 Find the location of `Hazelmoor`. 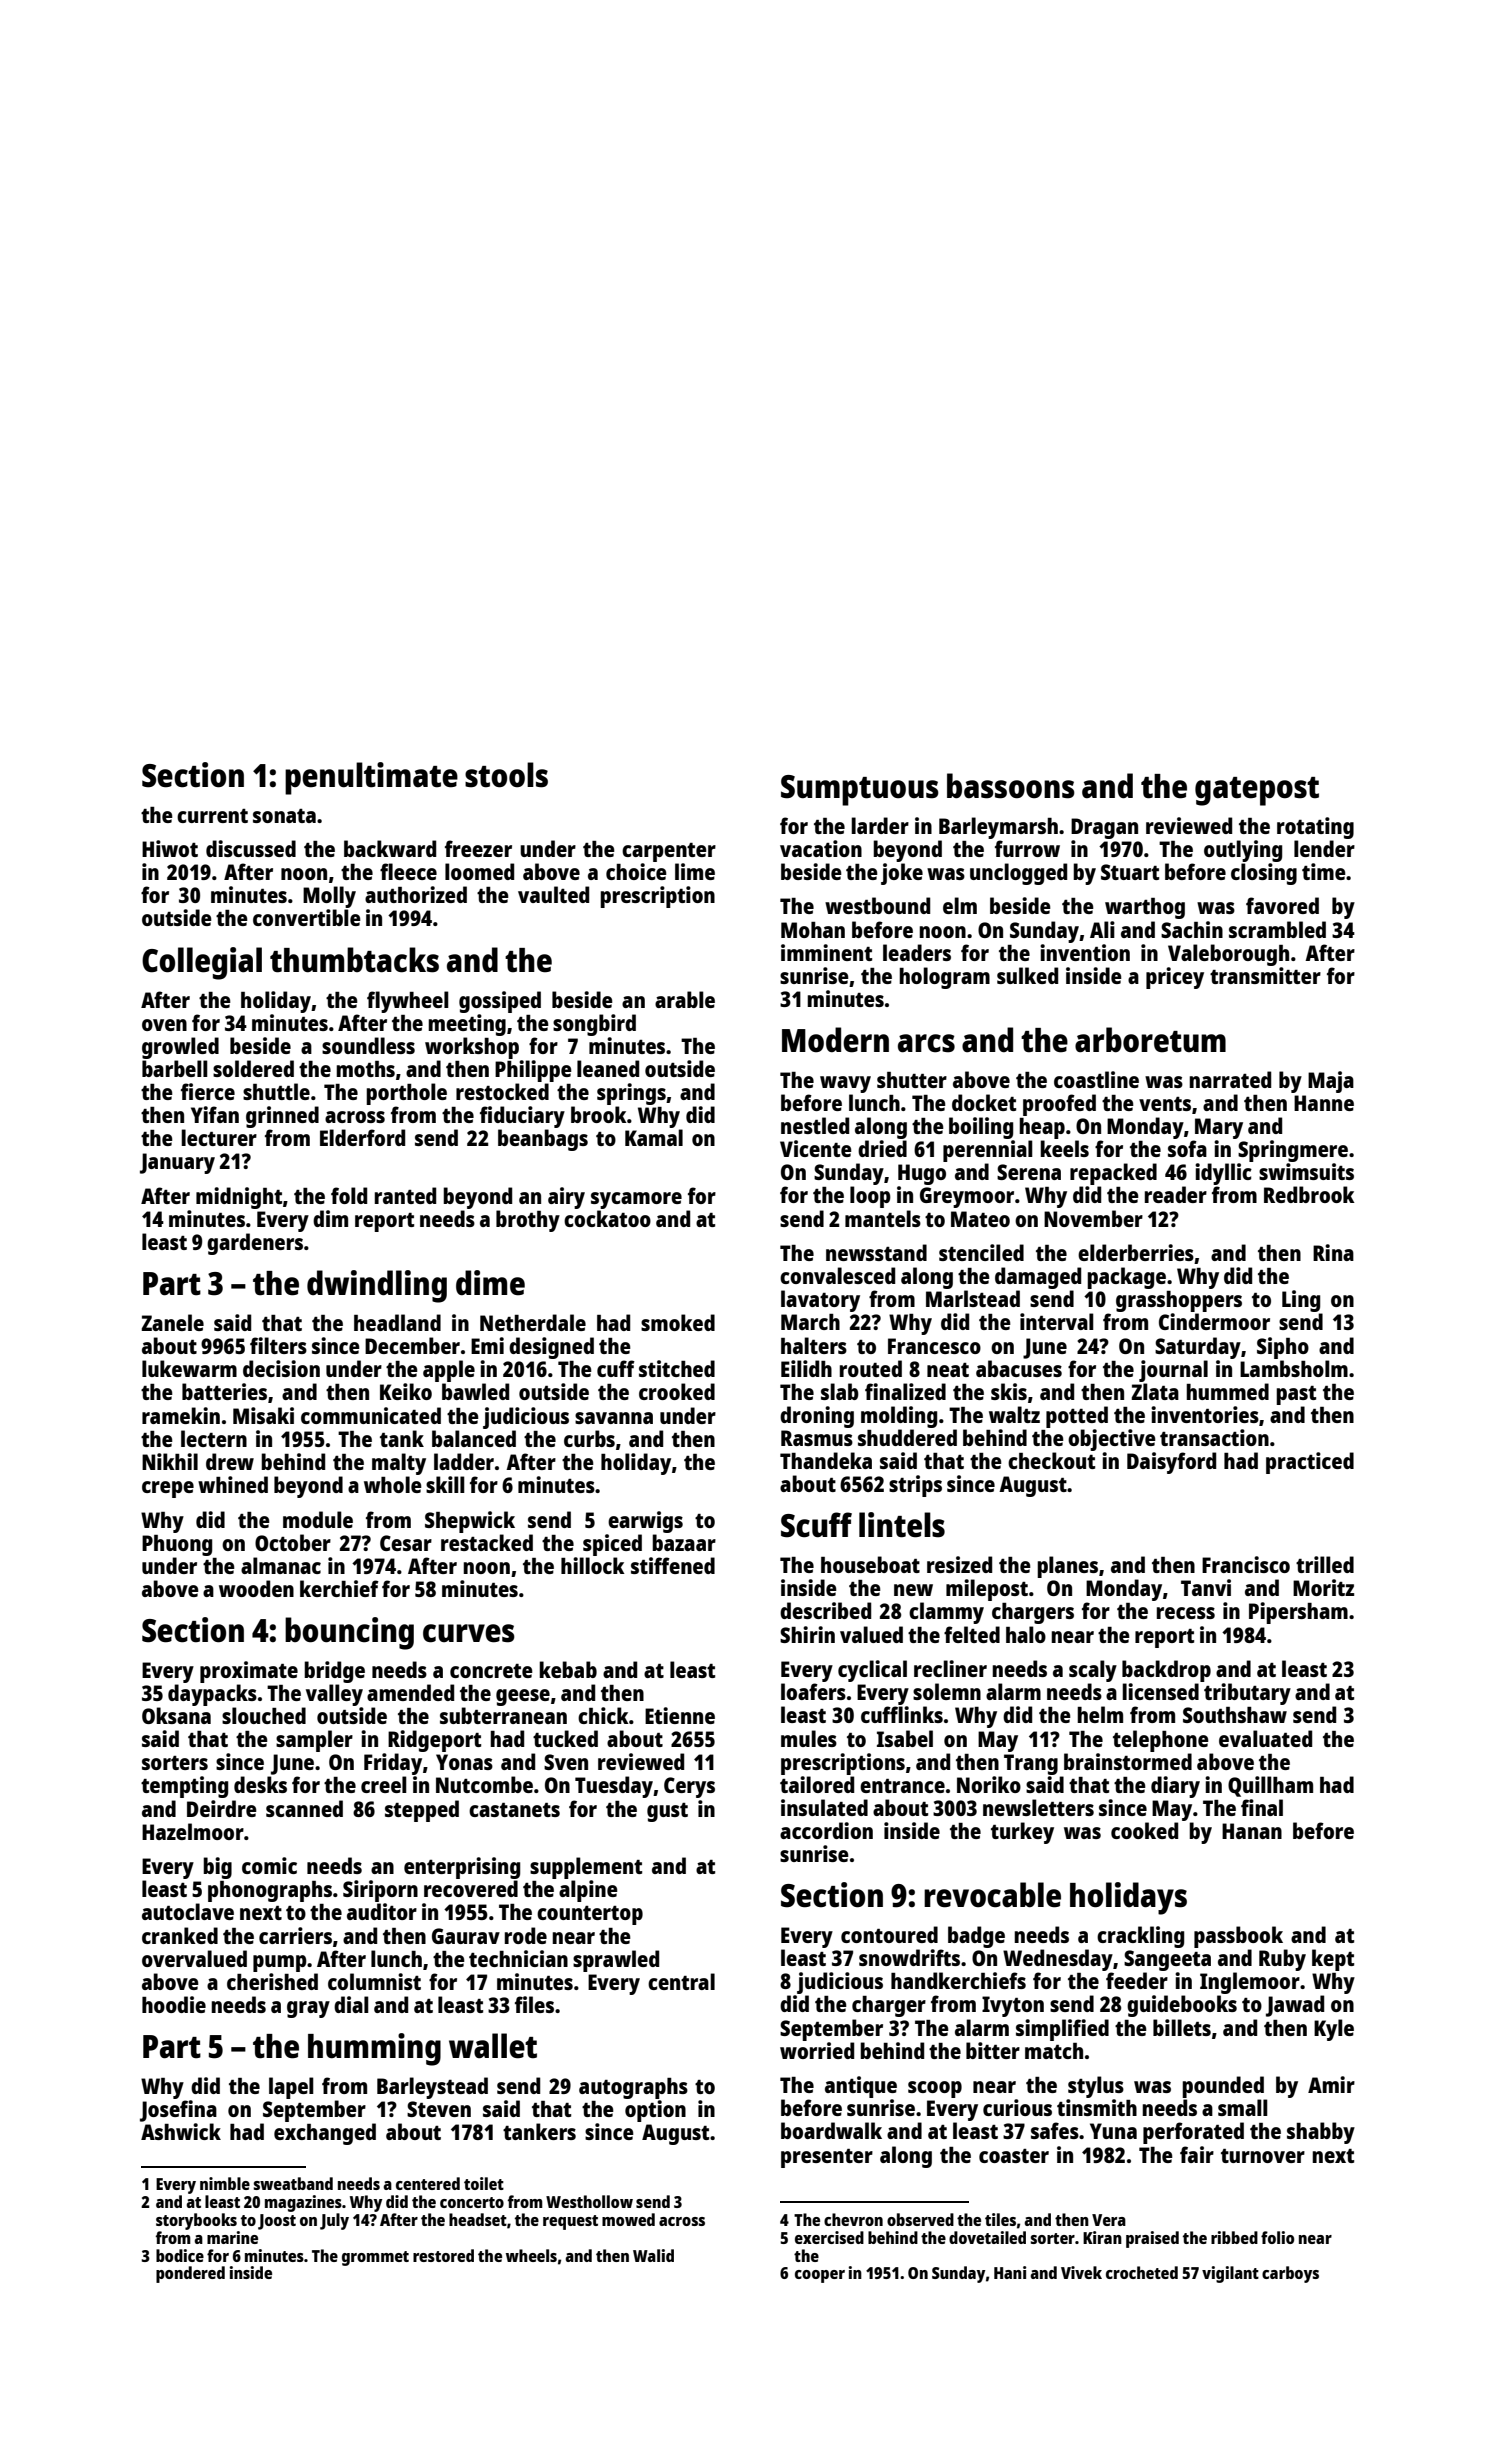

Hazelmoor is located at coordinates (193, 1831).
